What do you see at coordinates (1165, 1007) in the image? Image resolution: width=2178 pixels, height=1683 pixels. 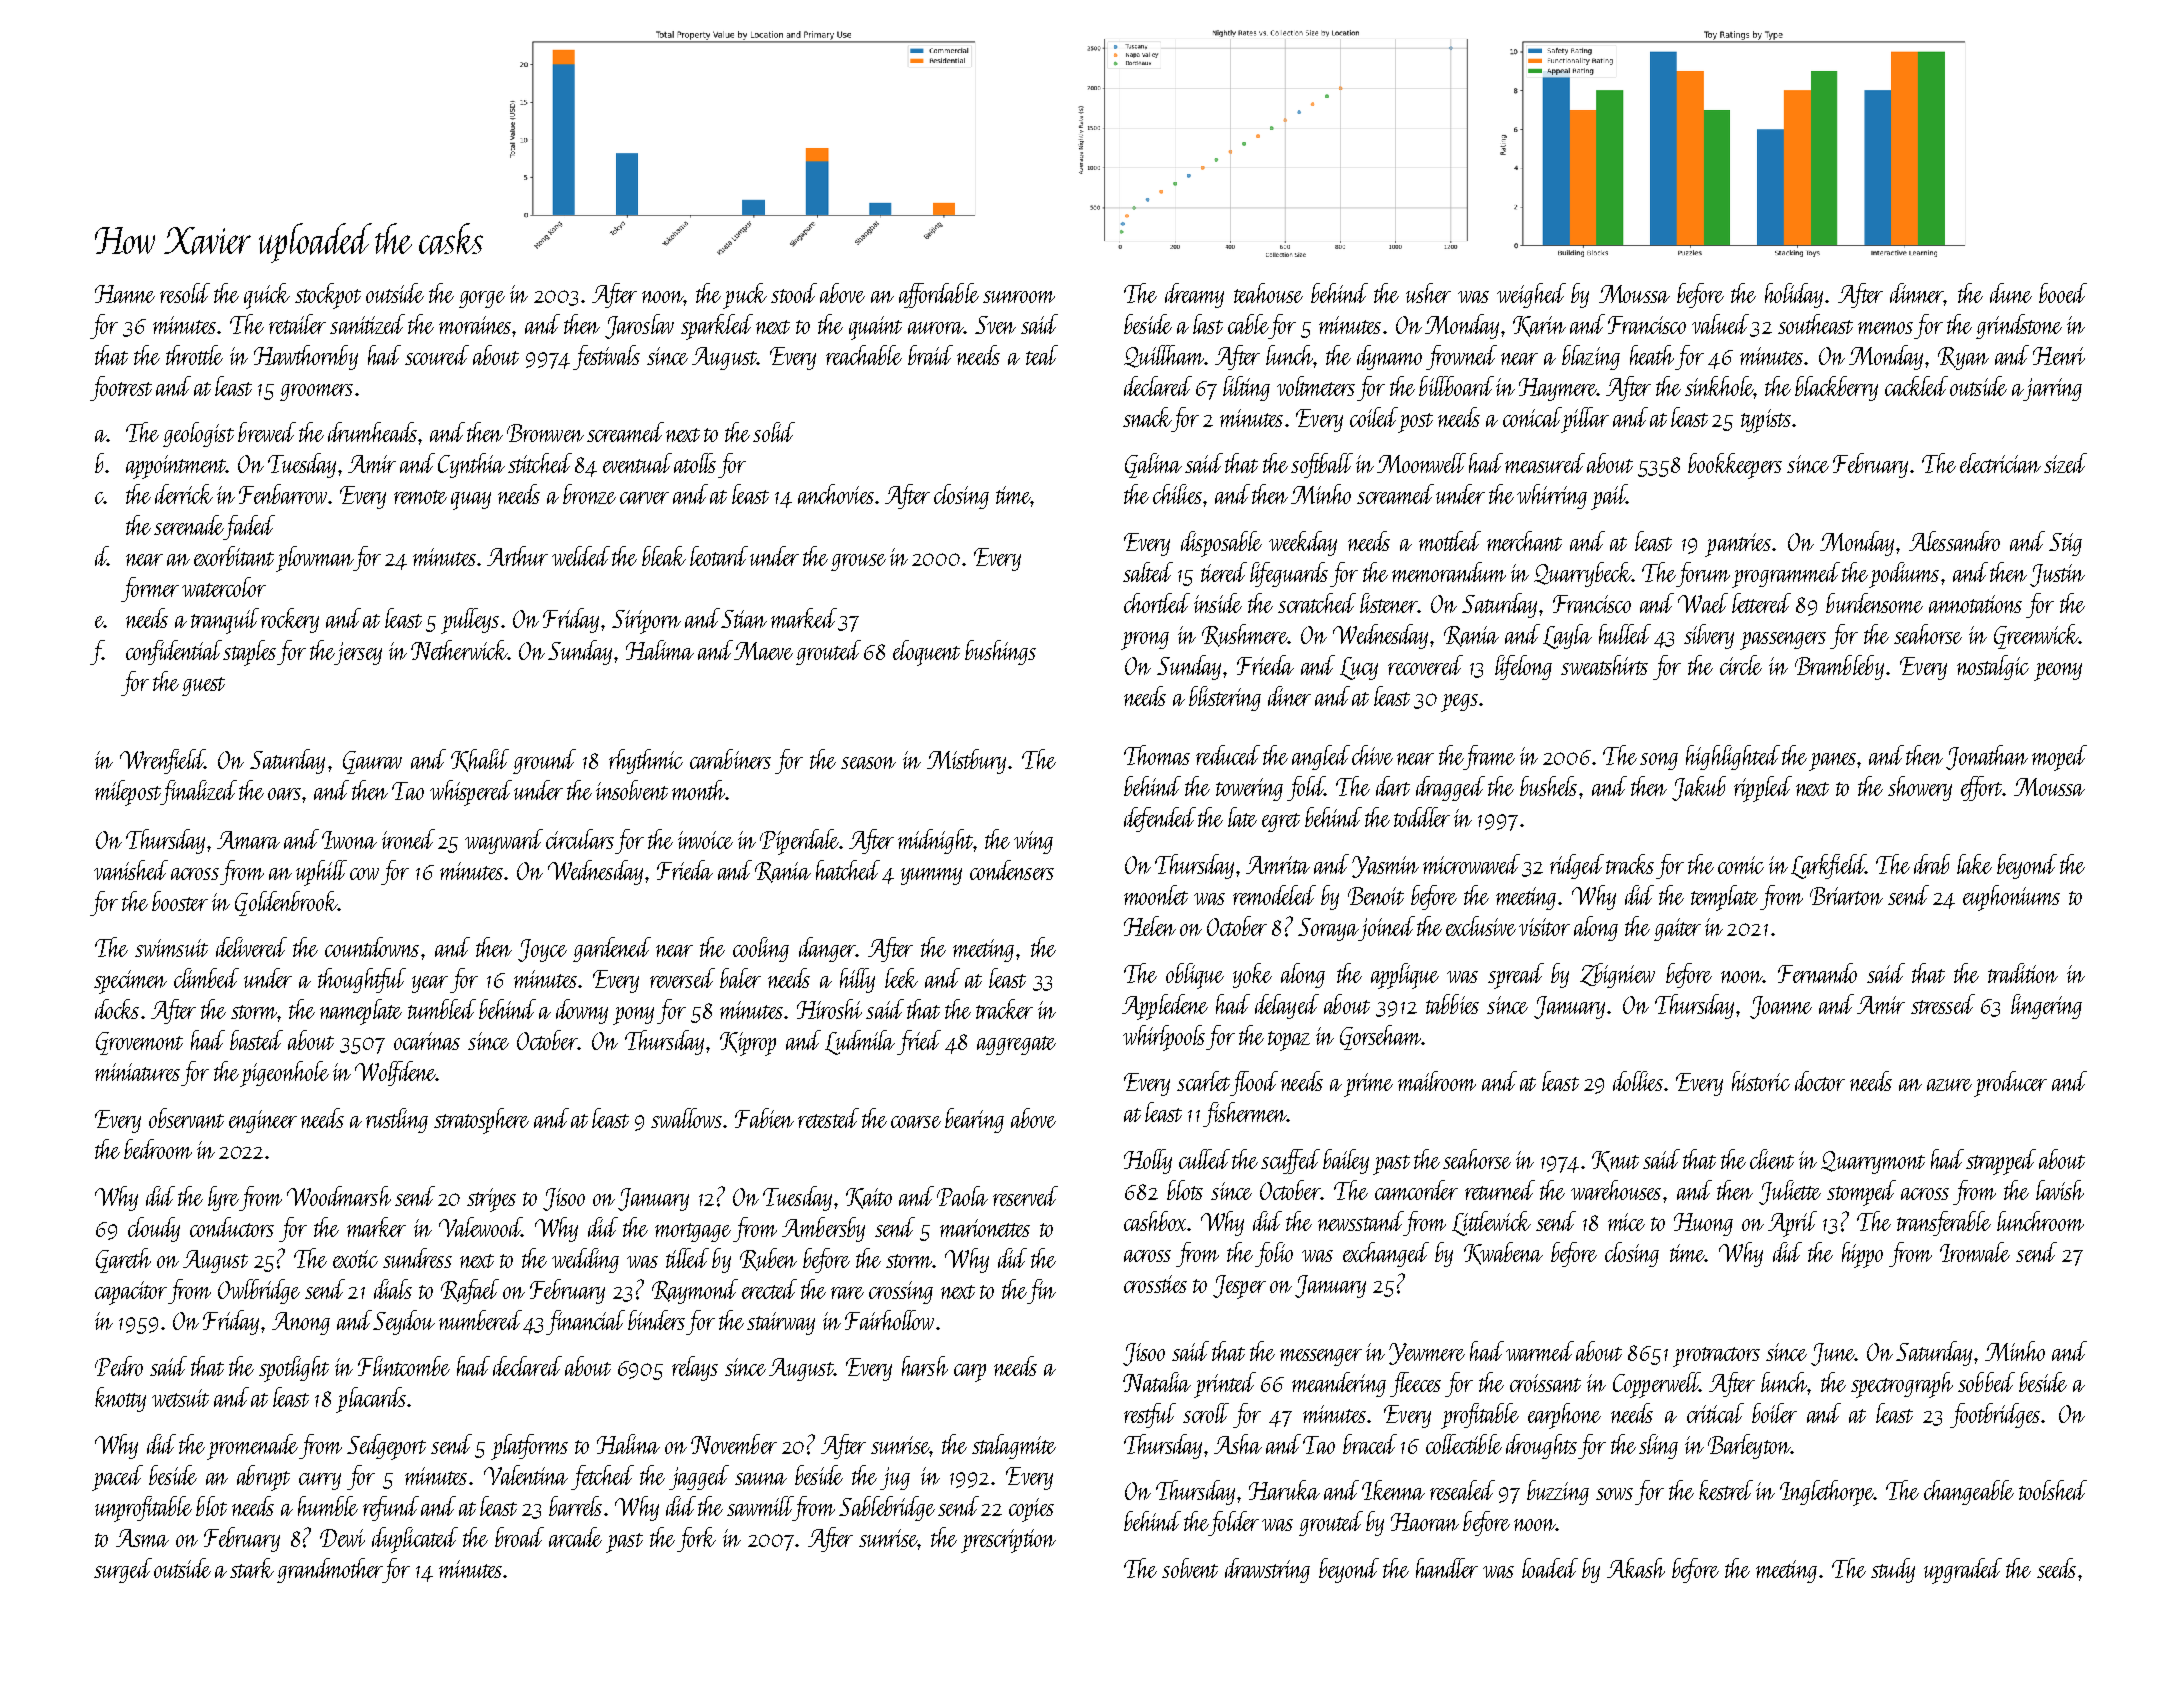 I see `Appledene` at bounding box center [1165, 1007].
